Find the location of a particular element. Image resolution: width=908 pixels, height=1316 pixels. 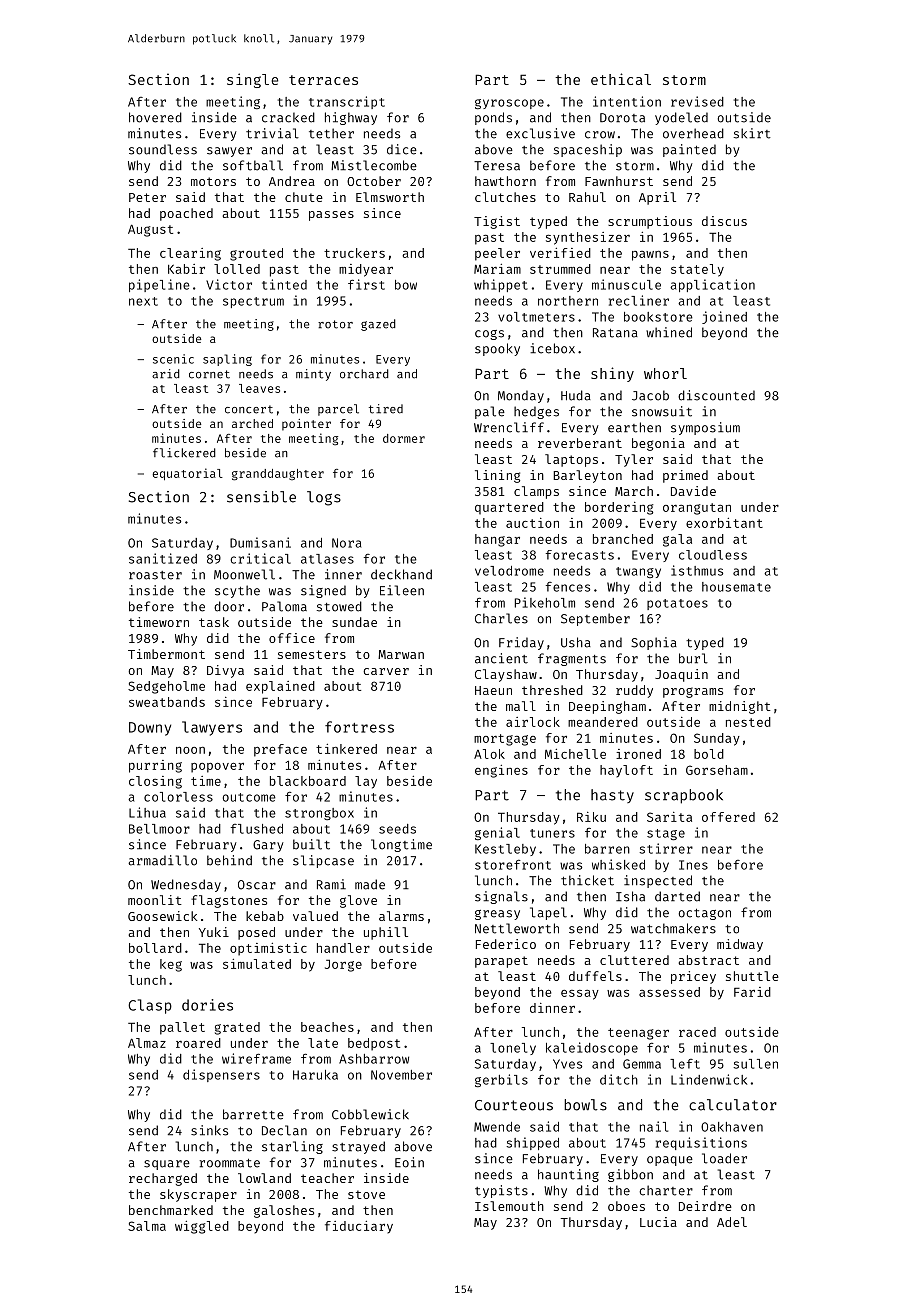

offered is located at coordinates (728, 817).
